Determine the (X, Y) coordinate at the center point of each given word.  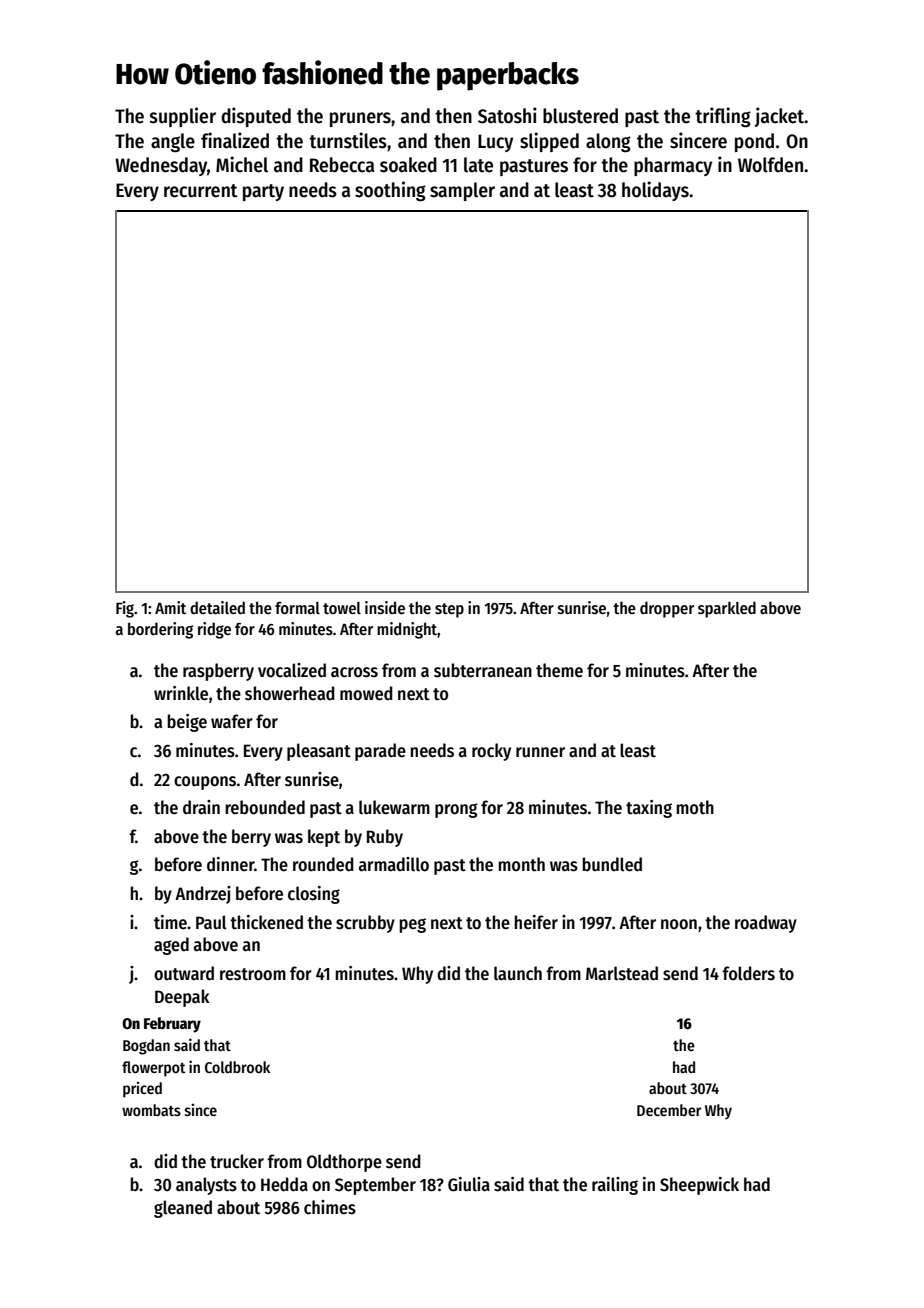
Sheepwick (699, 1186)
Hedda (284, 1184)
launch (518, 973)
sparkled (727, 609)
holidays (655, 191)
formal (297, 607)
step (449, 610)
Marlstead (622, 973)
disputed (256, 117)
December (669, 1110)
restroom (253, 974)
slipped (549, 142)
